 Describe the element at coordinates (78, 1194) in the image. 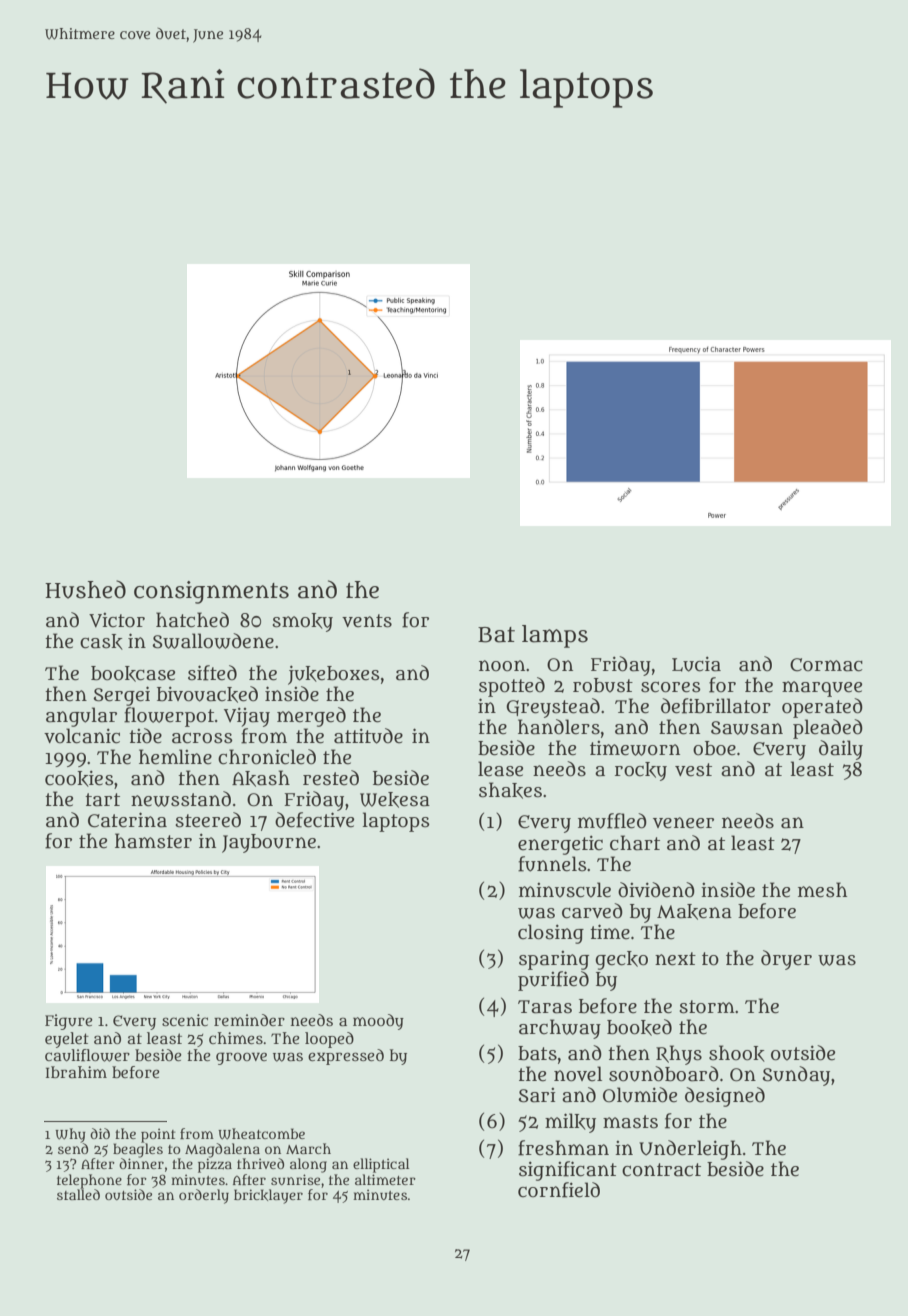

I see `stalled` at that location.
